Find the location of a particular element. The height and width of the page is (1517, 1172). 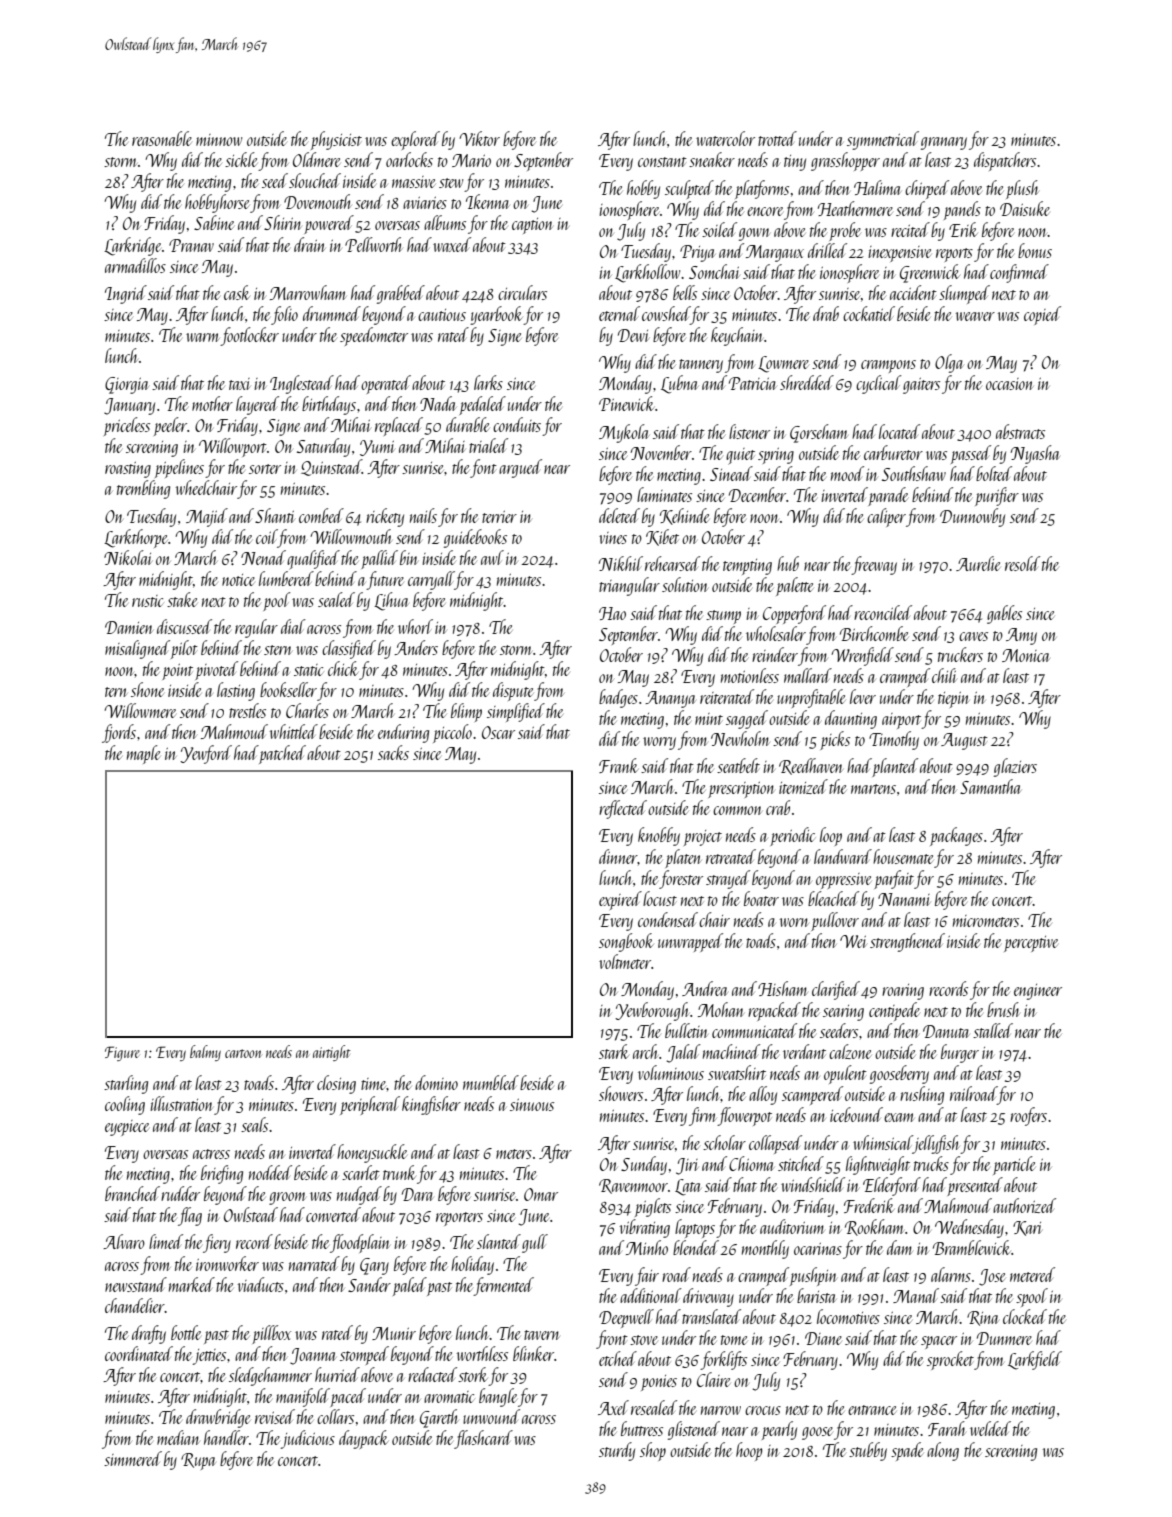

rickety is located at coordinates (385, 517).
